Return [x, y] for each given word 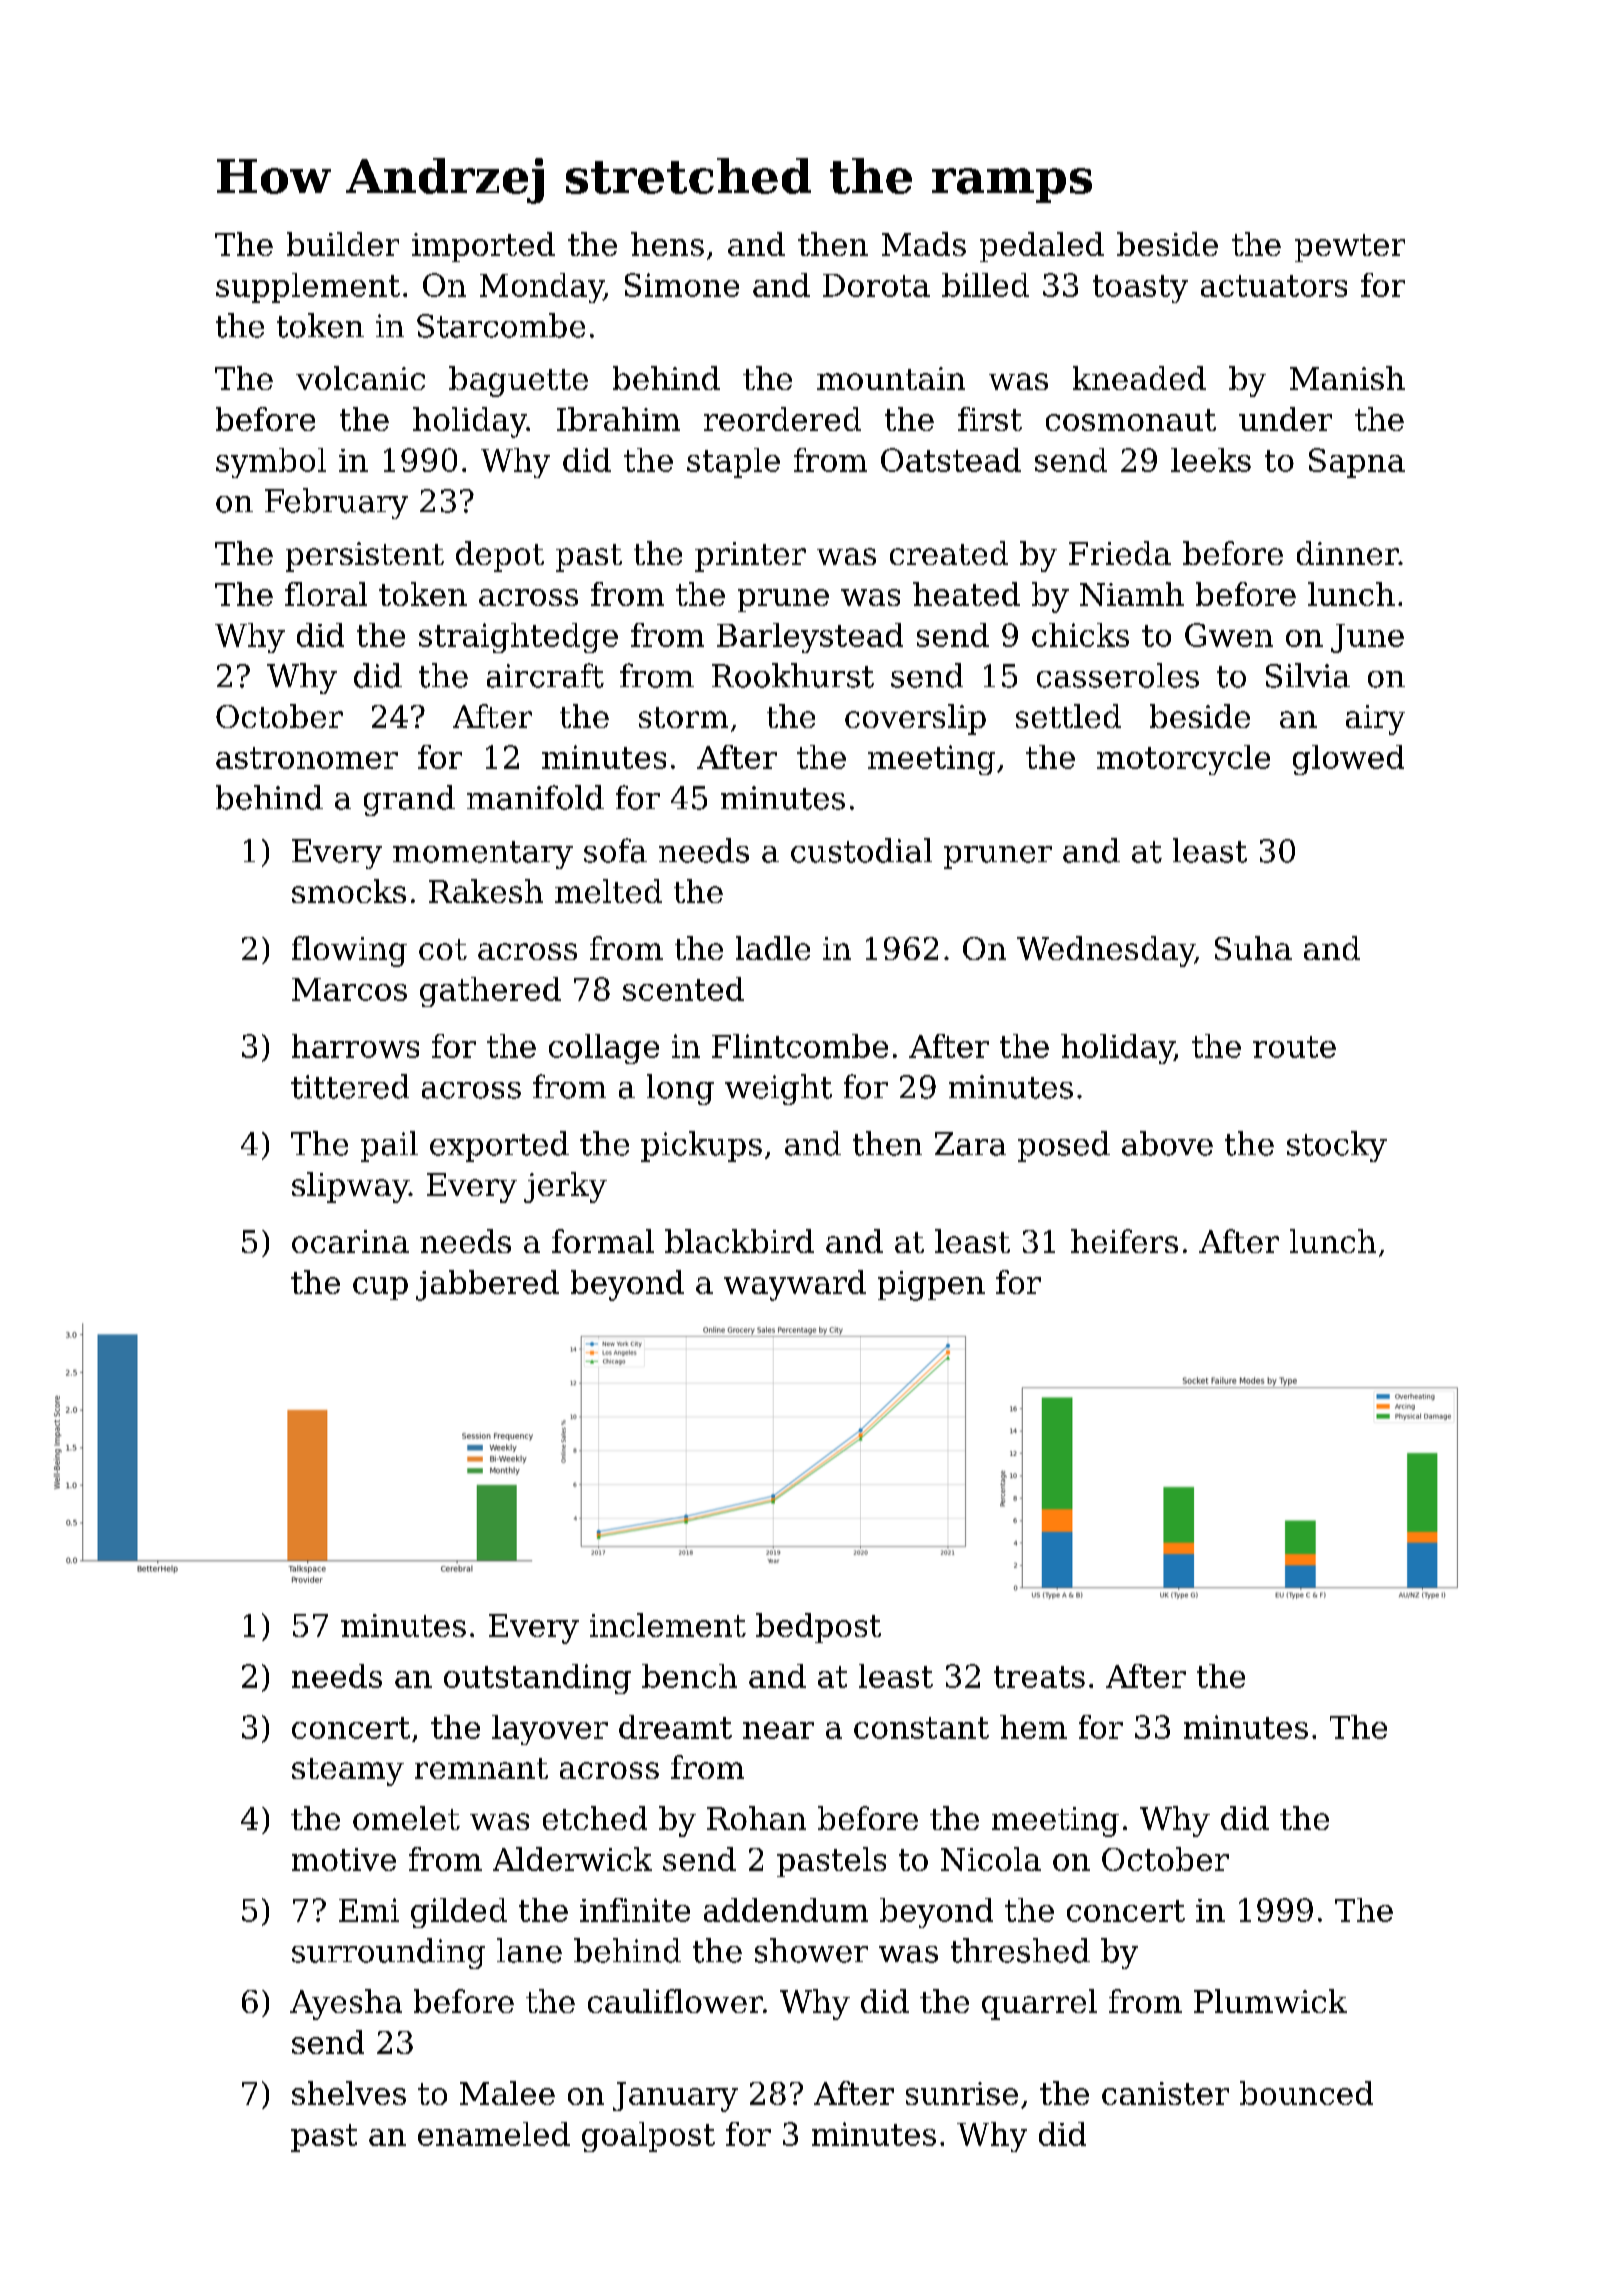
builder [343, 244]
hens [667, 244]
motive [344, 1859]
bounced [1306, 2093]
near [778, 1730]
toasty [1140, 289]
